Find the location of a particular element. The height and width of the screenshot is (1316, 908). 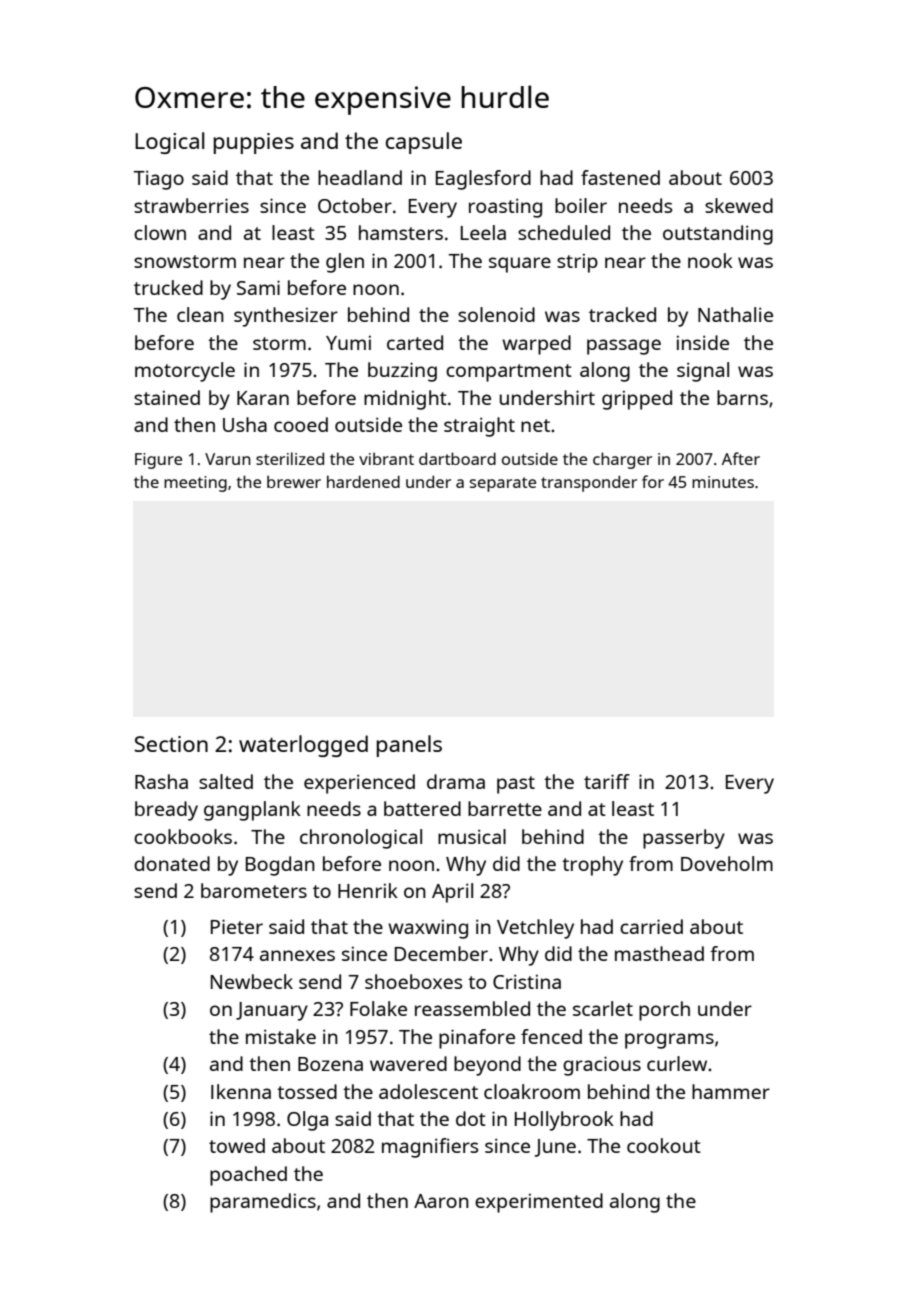

January is located at coordinates (272, 1011).
